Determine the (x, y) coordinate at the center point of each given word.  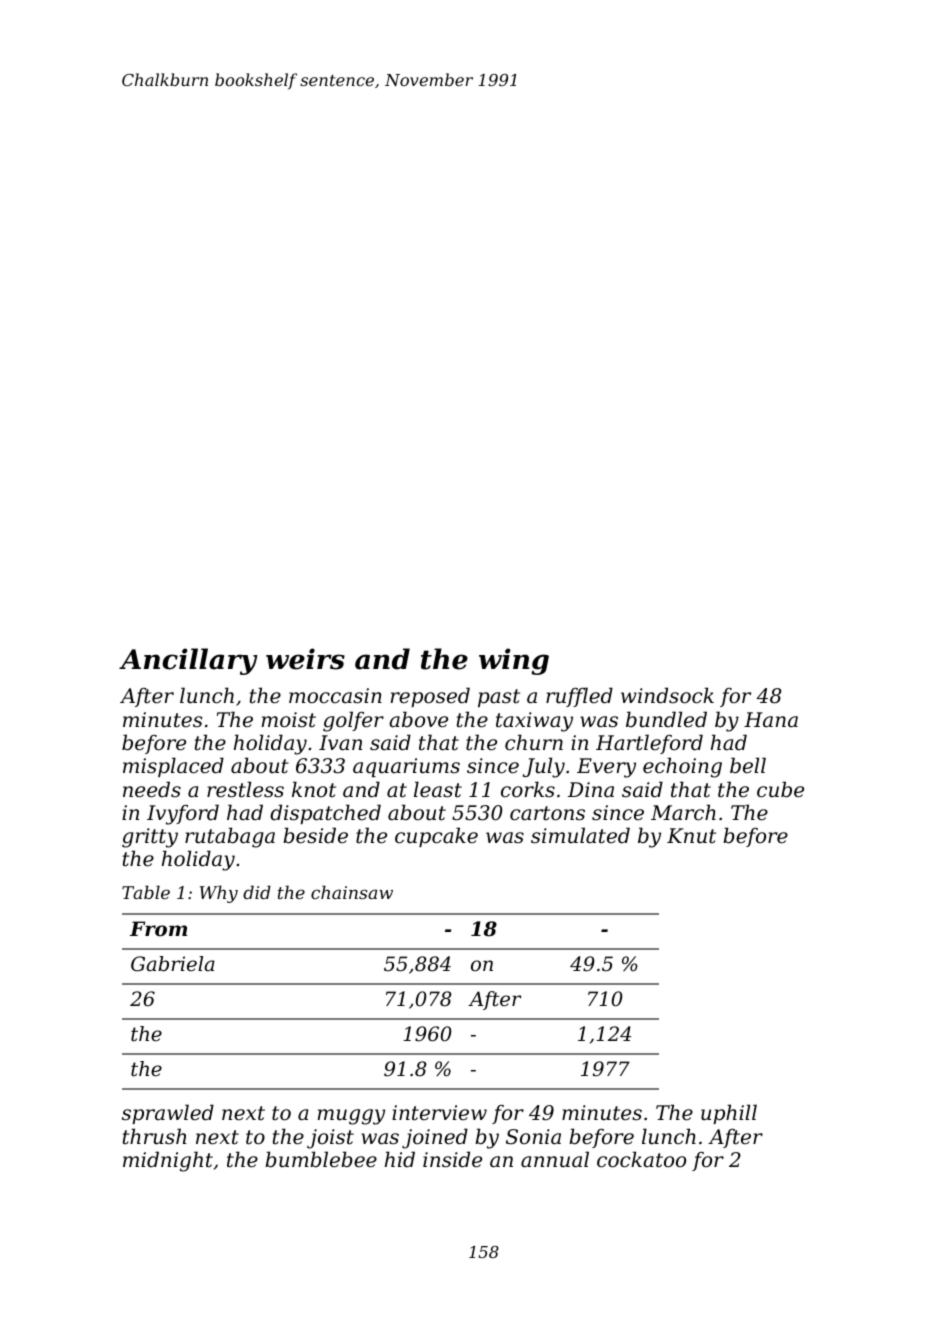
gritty (150, 838)
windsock (667, 695)
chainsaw (352, 892)
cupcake (436, 837)
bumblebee (321, 1159)
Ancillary (188, 661)
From (158, 928)
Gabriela (173, 964)
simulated (580, 835)
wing (514, 661)
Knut (691, 836)
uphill (729, 1114)
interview (439, 1113)
